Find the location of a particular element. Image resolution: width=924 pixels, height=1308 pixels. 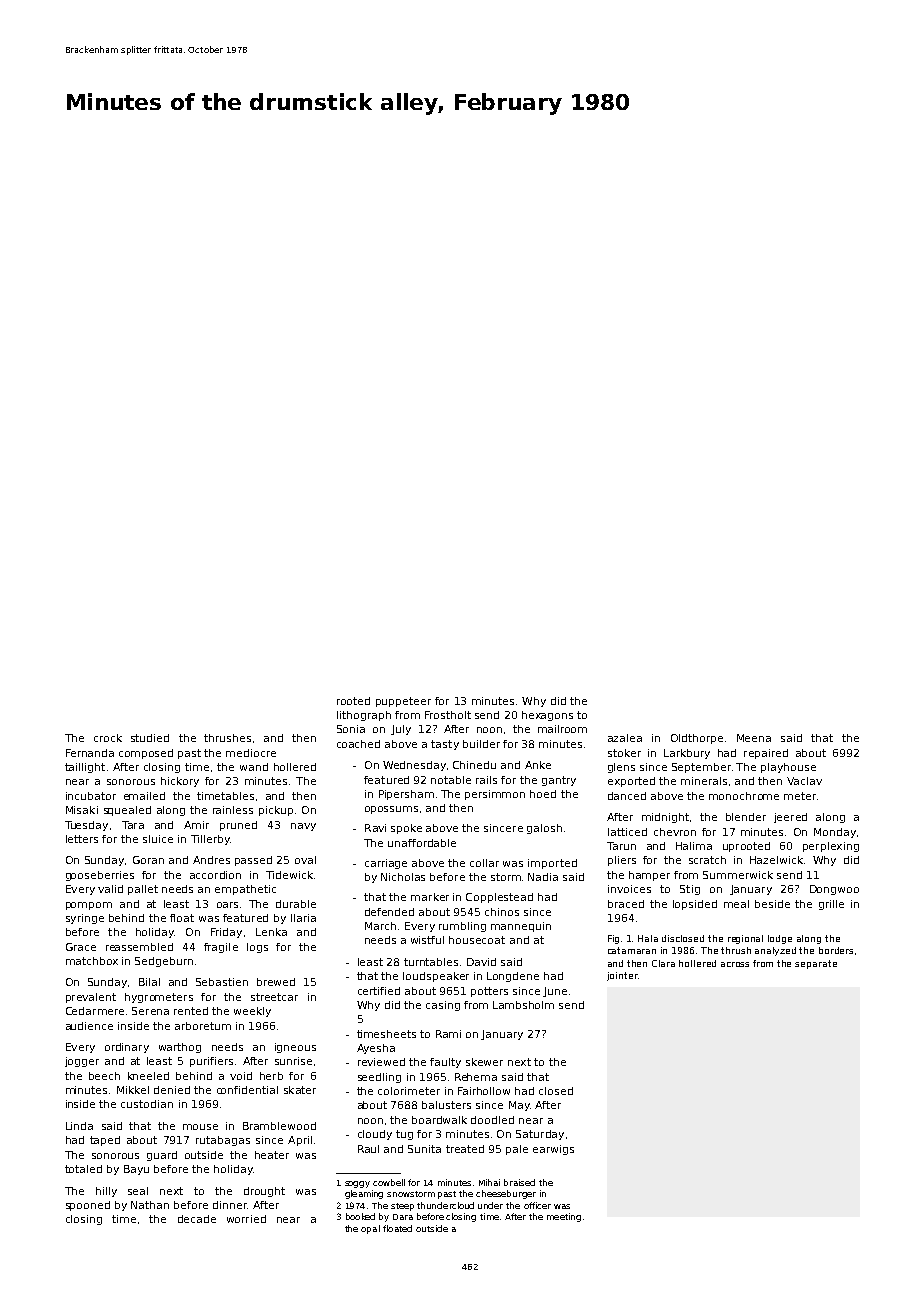

Meena is located at coordinates (754, 738).
